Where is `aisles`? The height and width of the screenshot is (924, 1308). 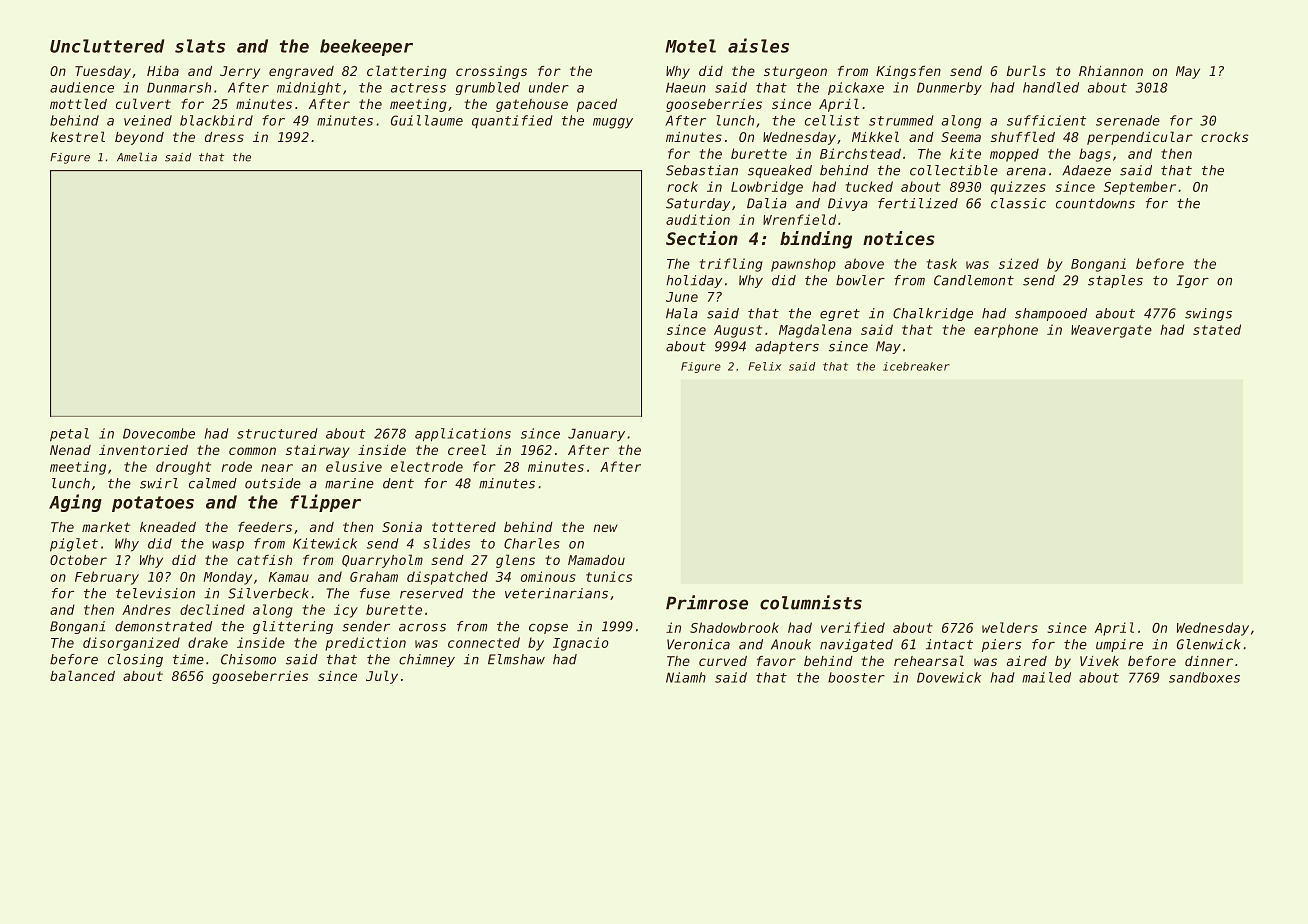
aisles is located at coordinates (758, 45).
